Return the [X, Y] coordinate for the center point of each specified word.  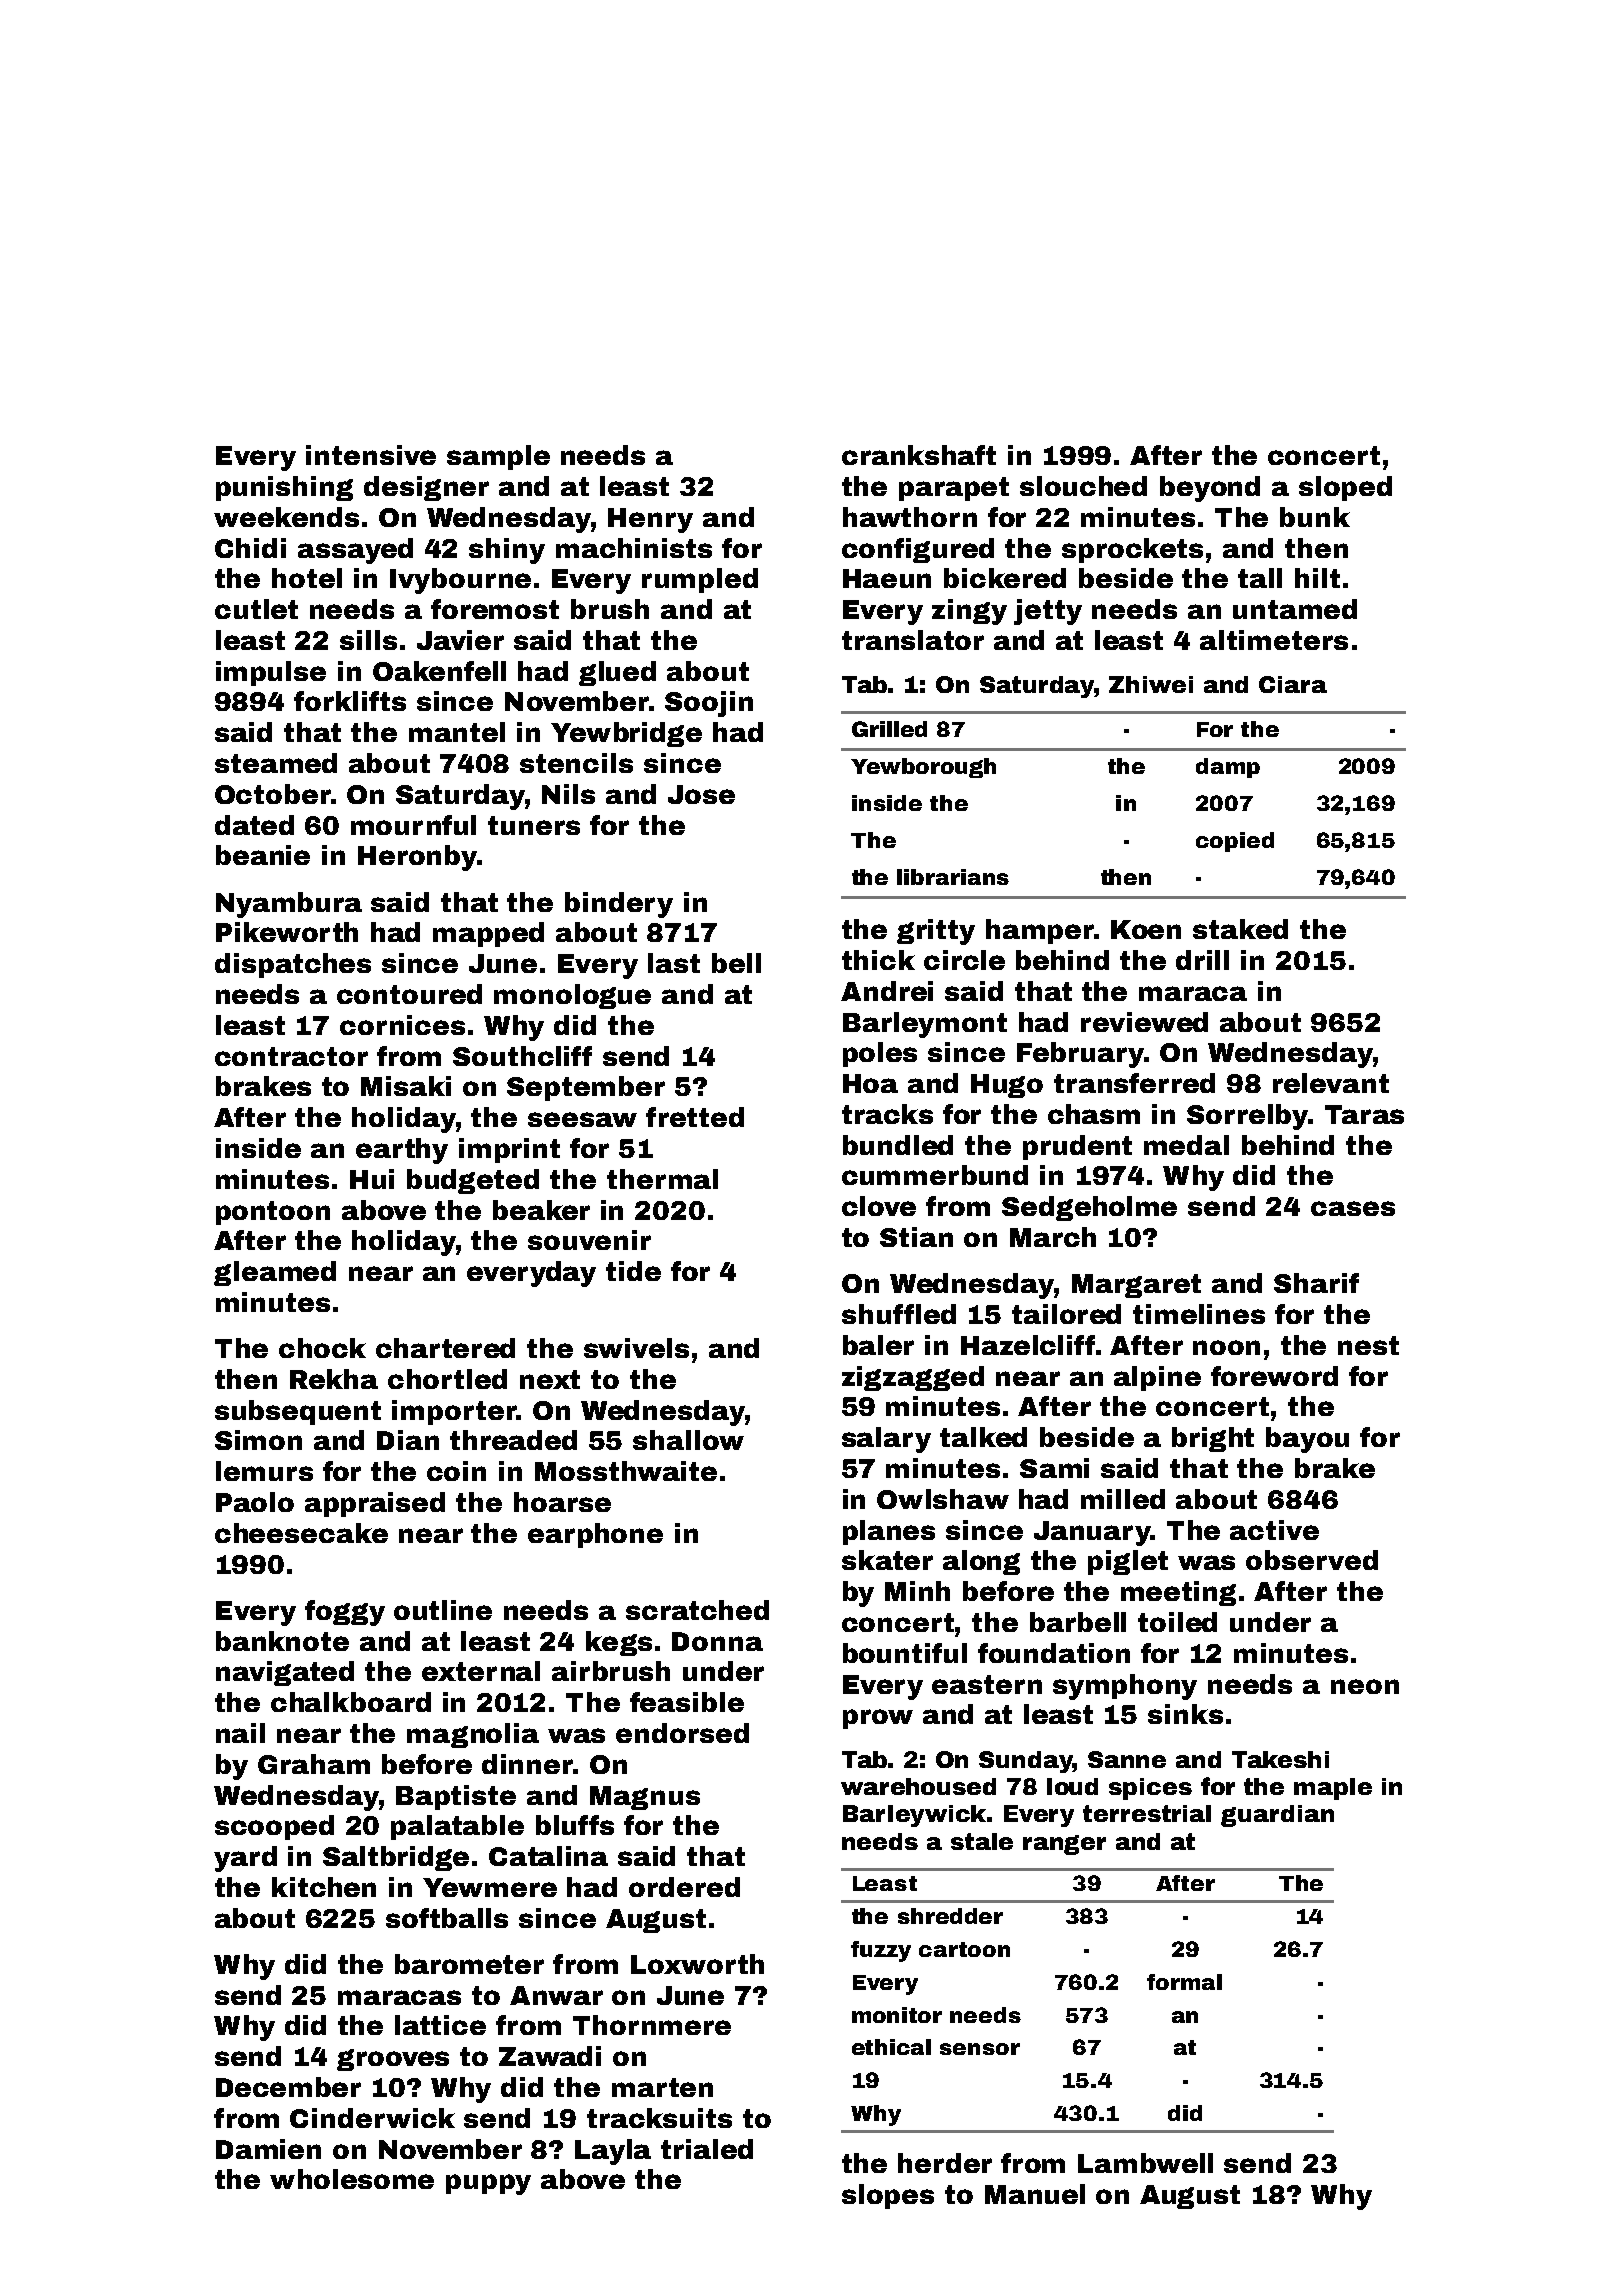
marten [662, 2087]
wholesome [352, 2179]
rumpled [700, 580]
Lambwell [1145, 2163]
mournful [413, 825]
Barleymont [925, 1025]
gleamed [275, 1273]
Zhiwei [1151, 684]
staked [1240, 929]
